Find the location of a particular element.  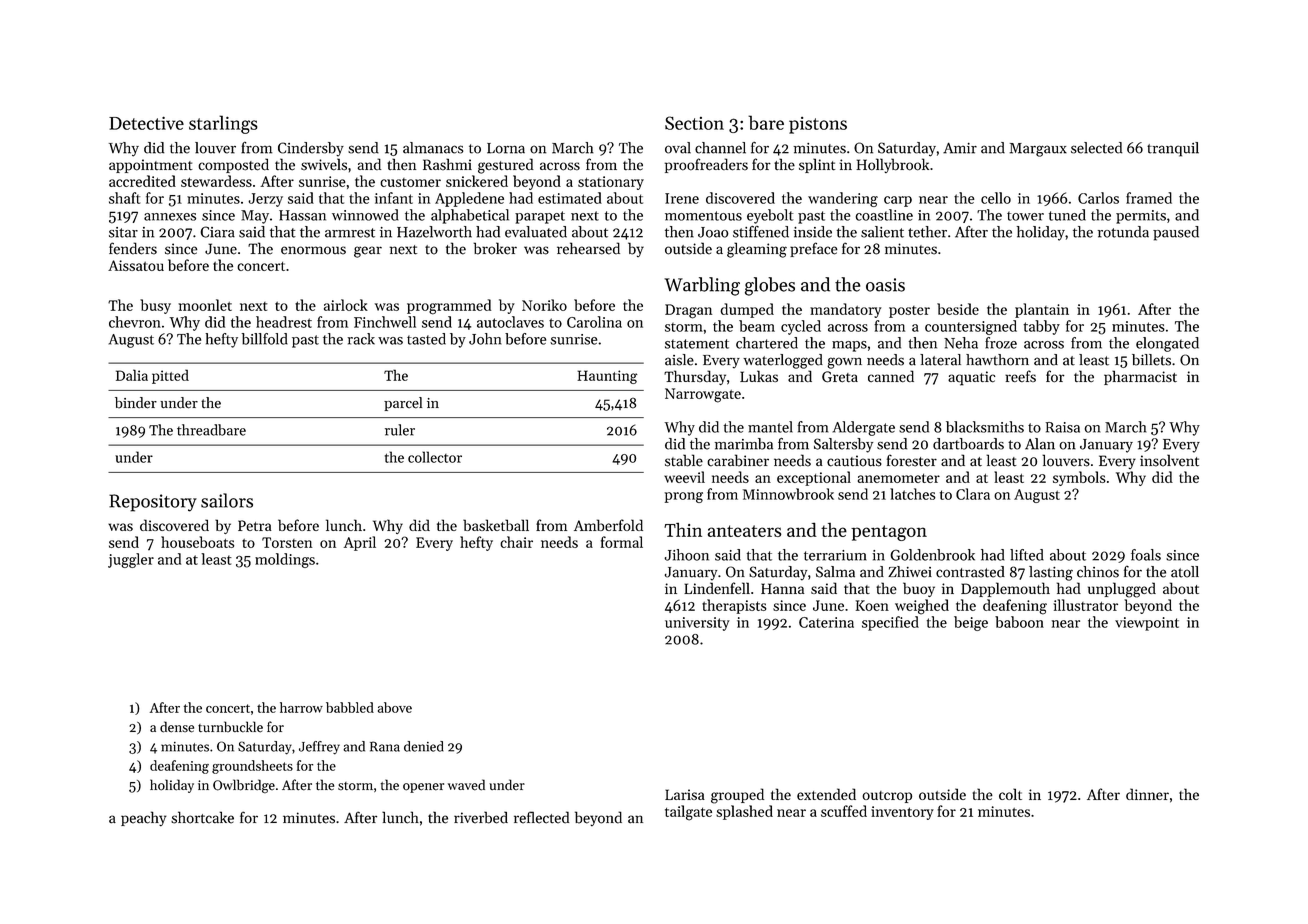

froze is located at coordinates (1001, 343).
